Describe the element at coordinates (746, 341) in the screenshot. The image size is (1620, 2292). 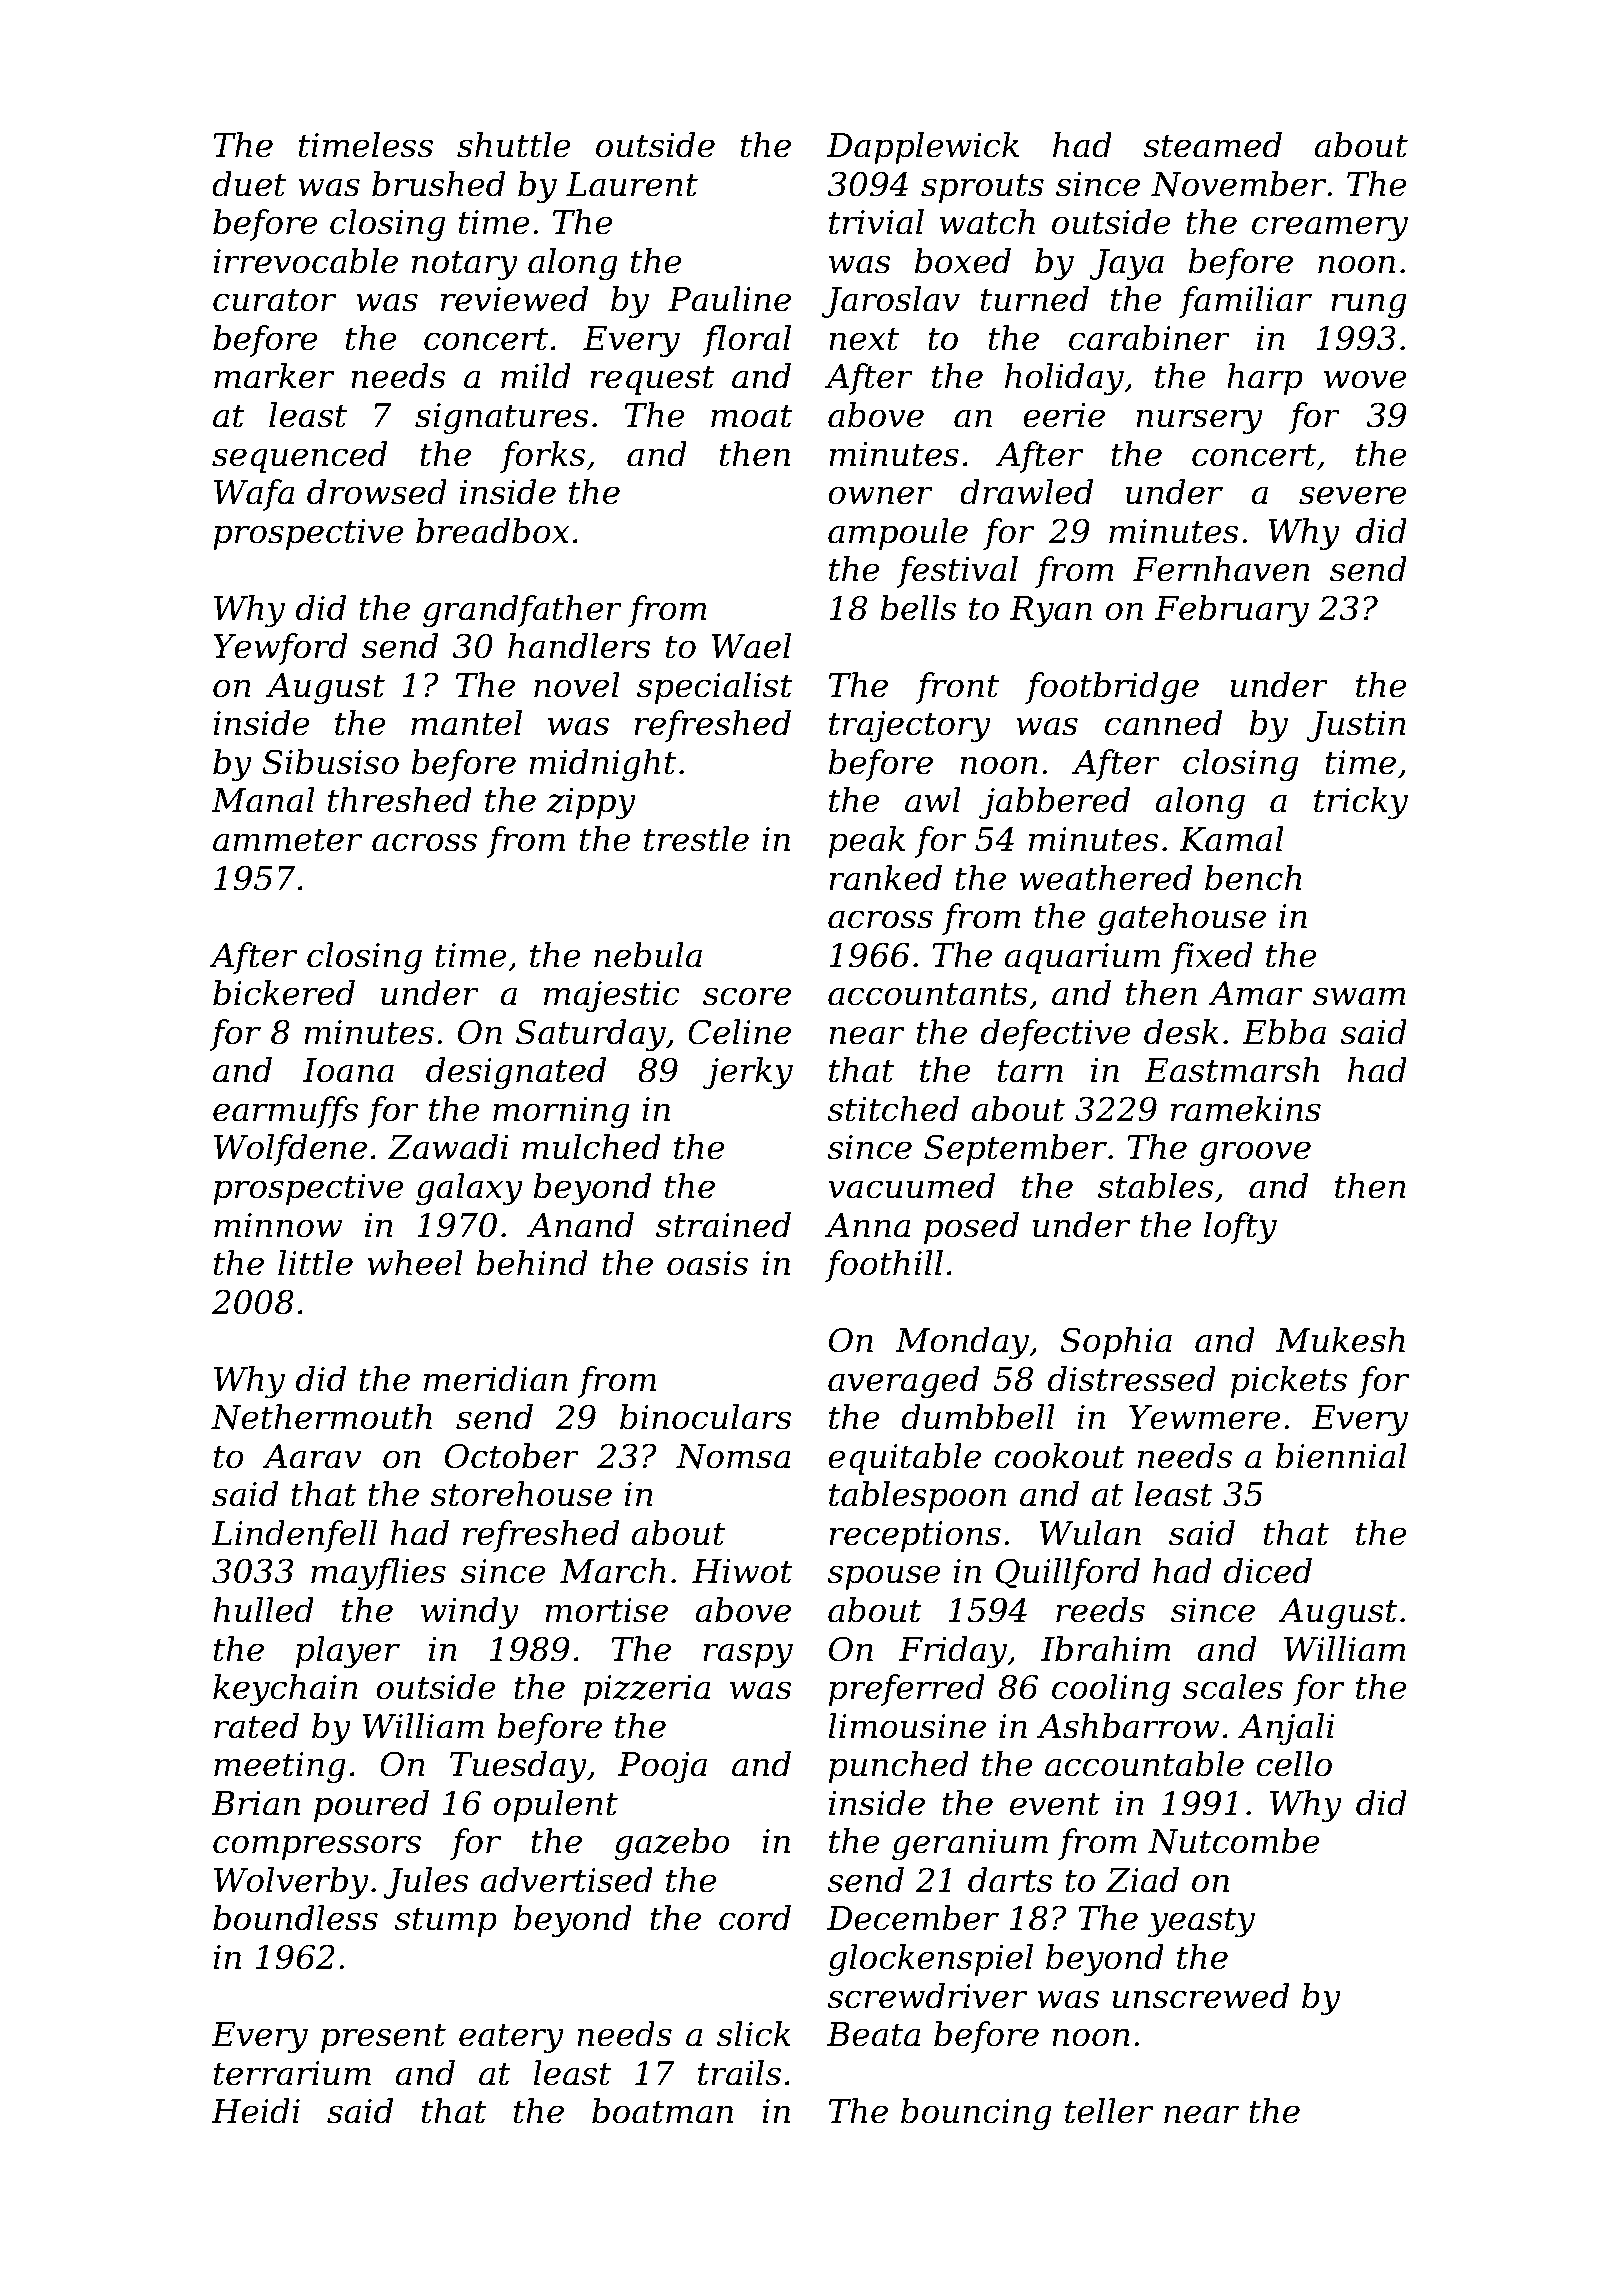
I see `floral` at that location.
